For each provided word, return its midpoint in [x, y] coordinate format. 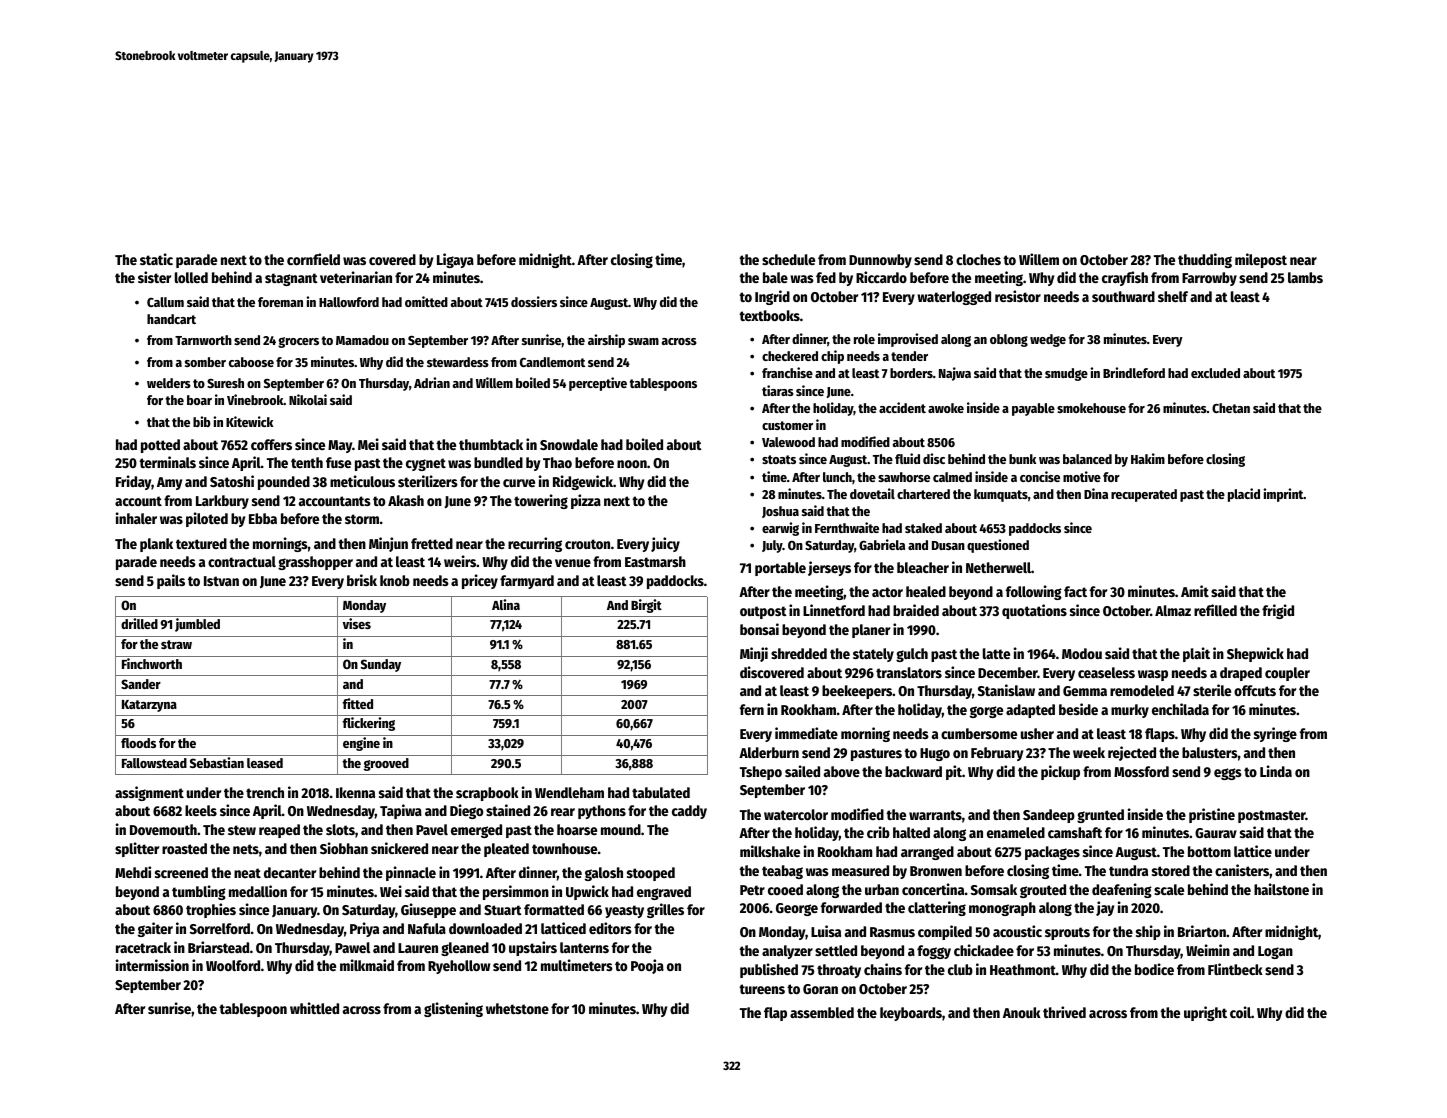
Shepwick [1255, 654]
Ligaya [455, 260]
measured [860, 870]
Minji [754, 654]
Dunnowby [880, 261]
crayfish [1125, 278]
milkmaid [367, 965]
